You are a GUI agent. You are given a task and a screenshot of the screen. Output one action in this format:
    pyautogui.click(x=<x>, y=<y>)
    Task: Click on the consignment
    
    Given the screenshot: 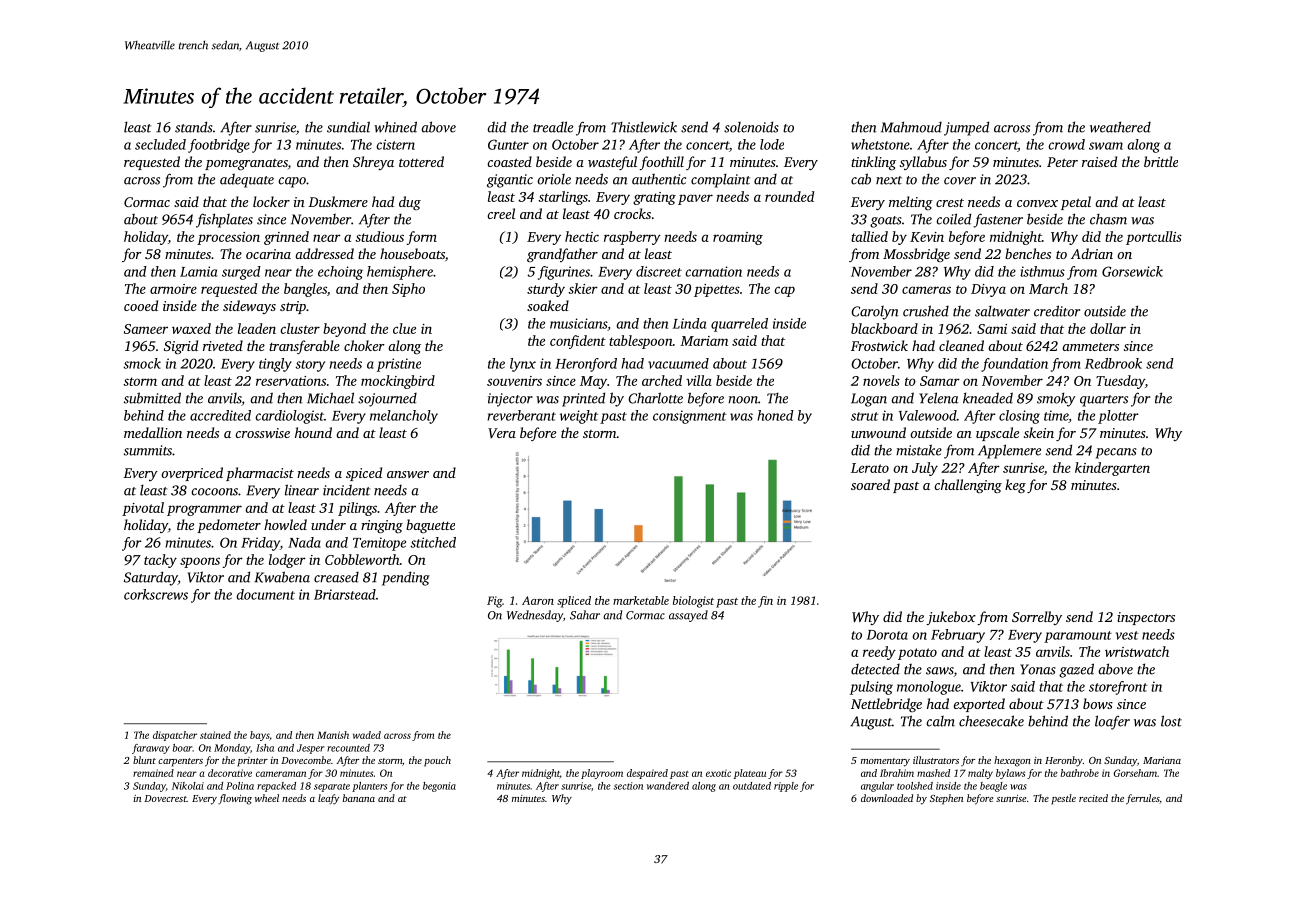 What is the action you would take?
    pyautogui.click(x=689, y=417)
